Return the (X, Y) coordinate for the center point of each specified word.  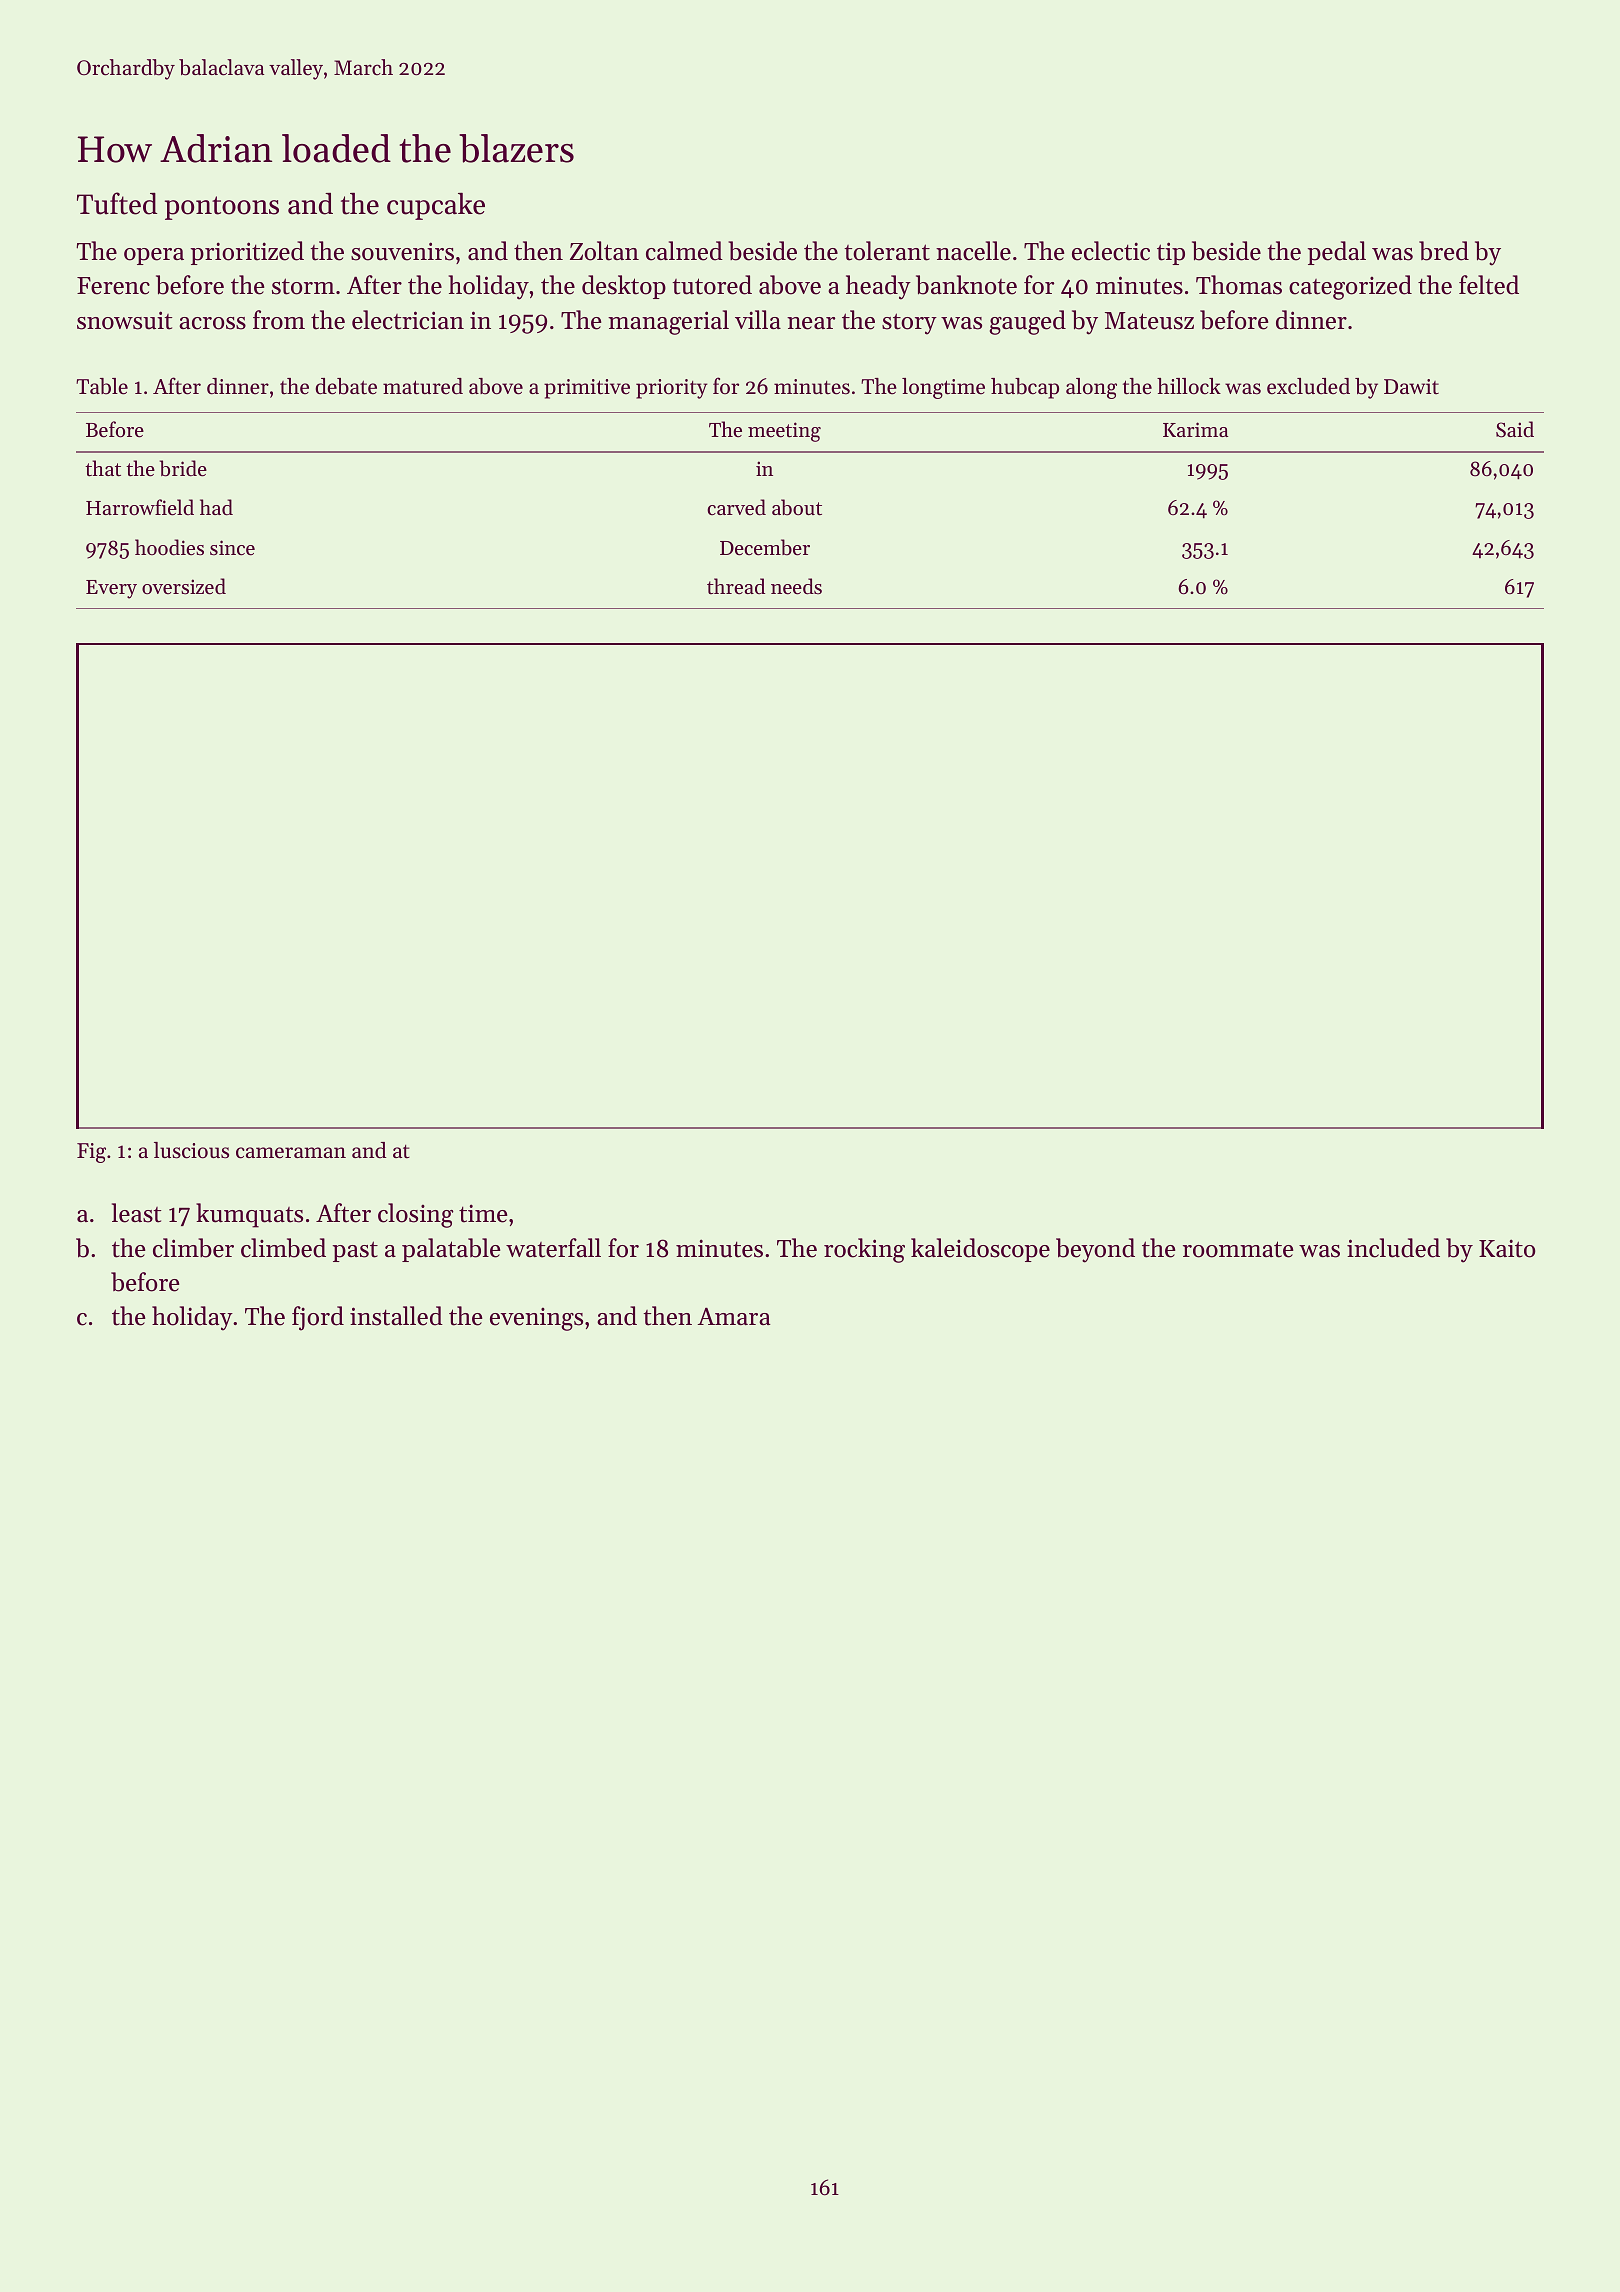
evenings (536, 1319)
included (1393, 1248)
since (232, 548)
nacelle (973, 251)
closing (416, 1215)
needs (796, 586)
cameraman (291, 1153)
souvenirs (402, 251)
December (765, 547)
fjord (318, 1318)
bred (1444, 251)
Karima (1195, 429)
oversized (184, 586)
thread (736, 586)
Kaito (1507, 1248)
